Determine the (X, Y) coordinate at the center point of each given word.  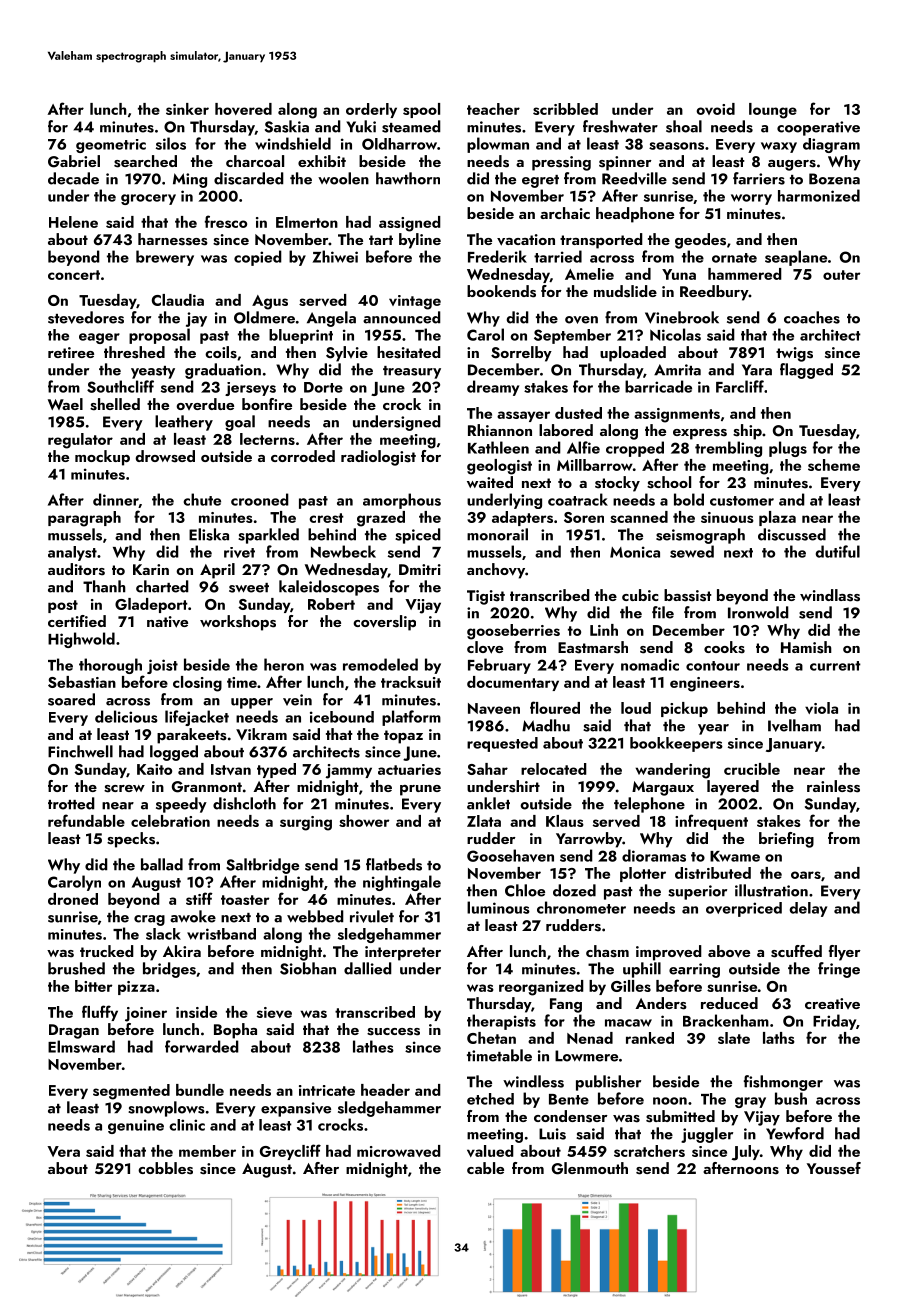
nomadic (650, 664)
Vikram (261, 734)
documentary (513, 683)
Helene (73, 222)
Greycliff (290, 1152)
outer (841, 275)
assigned (410, 224)
